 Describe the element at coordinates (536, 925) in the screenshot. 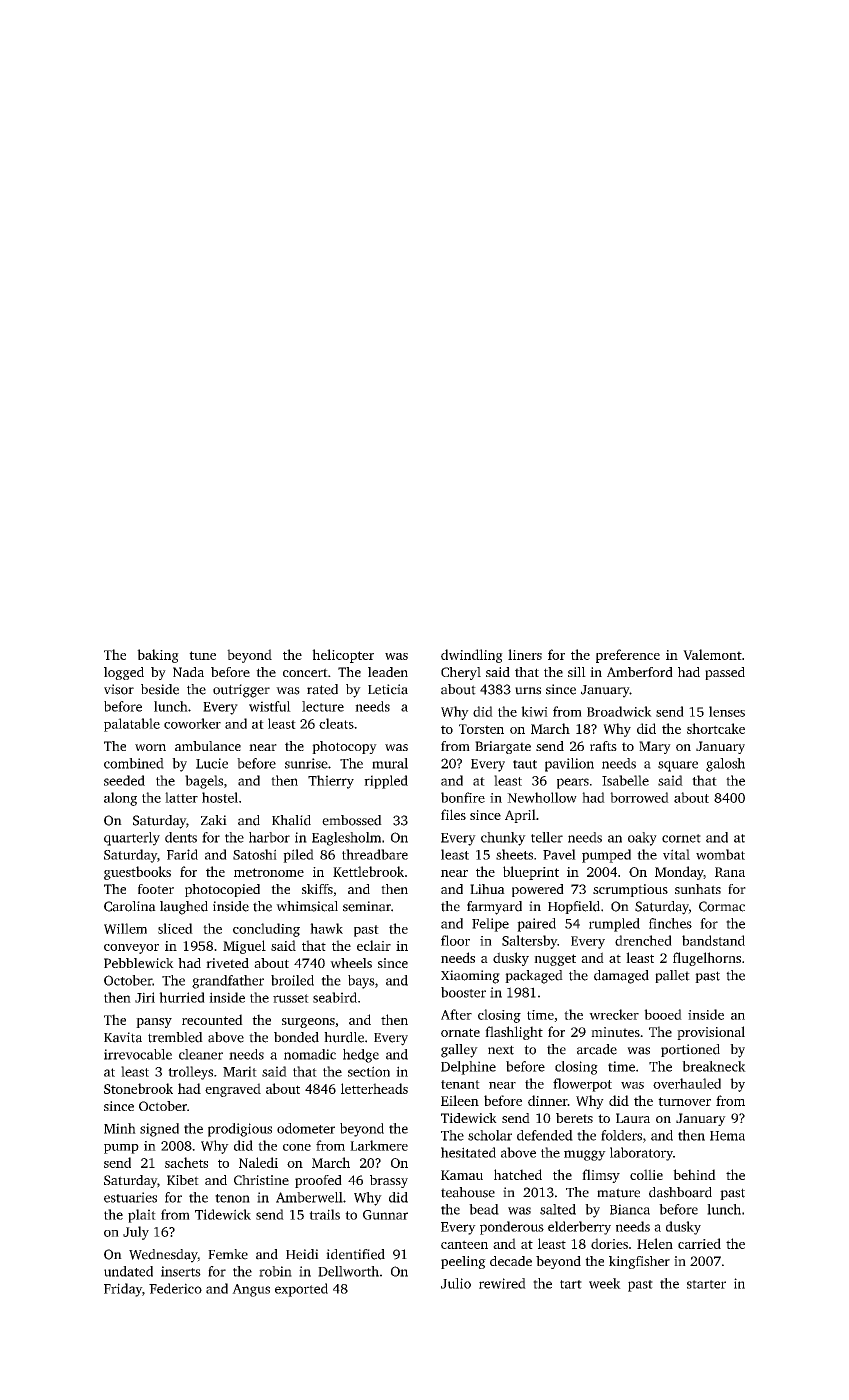

I see `paired` at that location.
